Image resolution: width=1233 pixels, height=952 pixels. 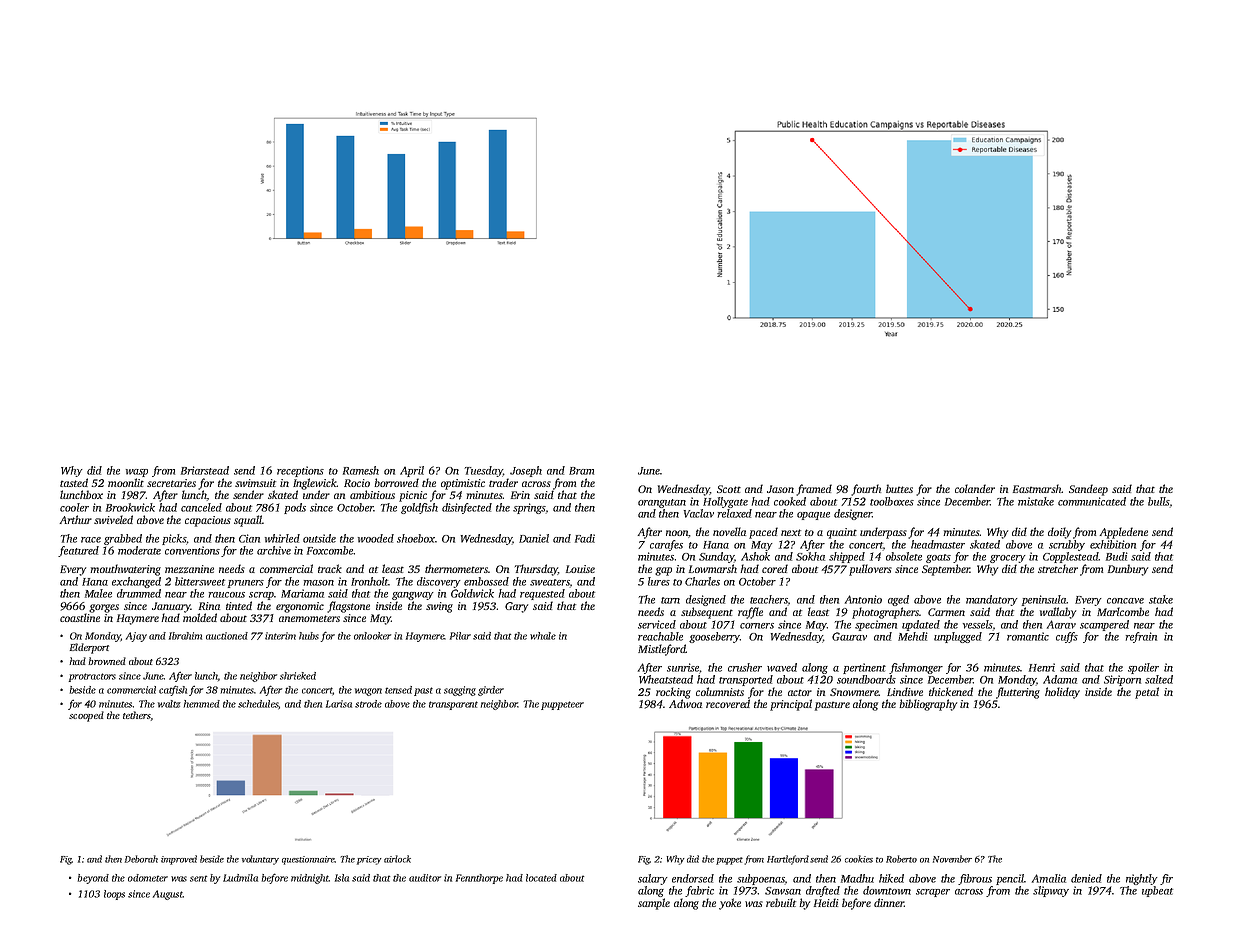 What do you see at coordinates (928, 705) in the document?
I see `bibliography` at bounding box center [928, 705].
